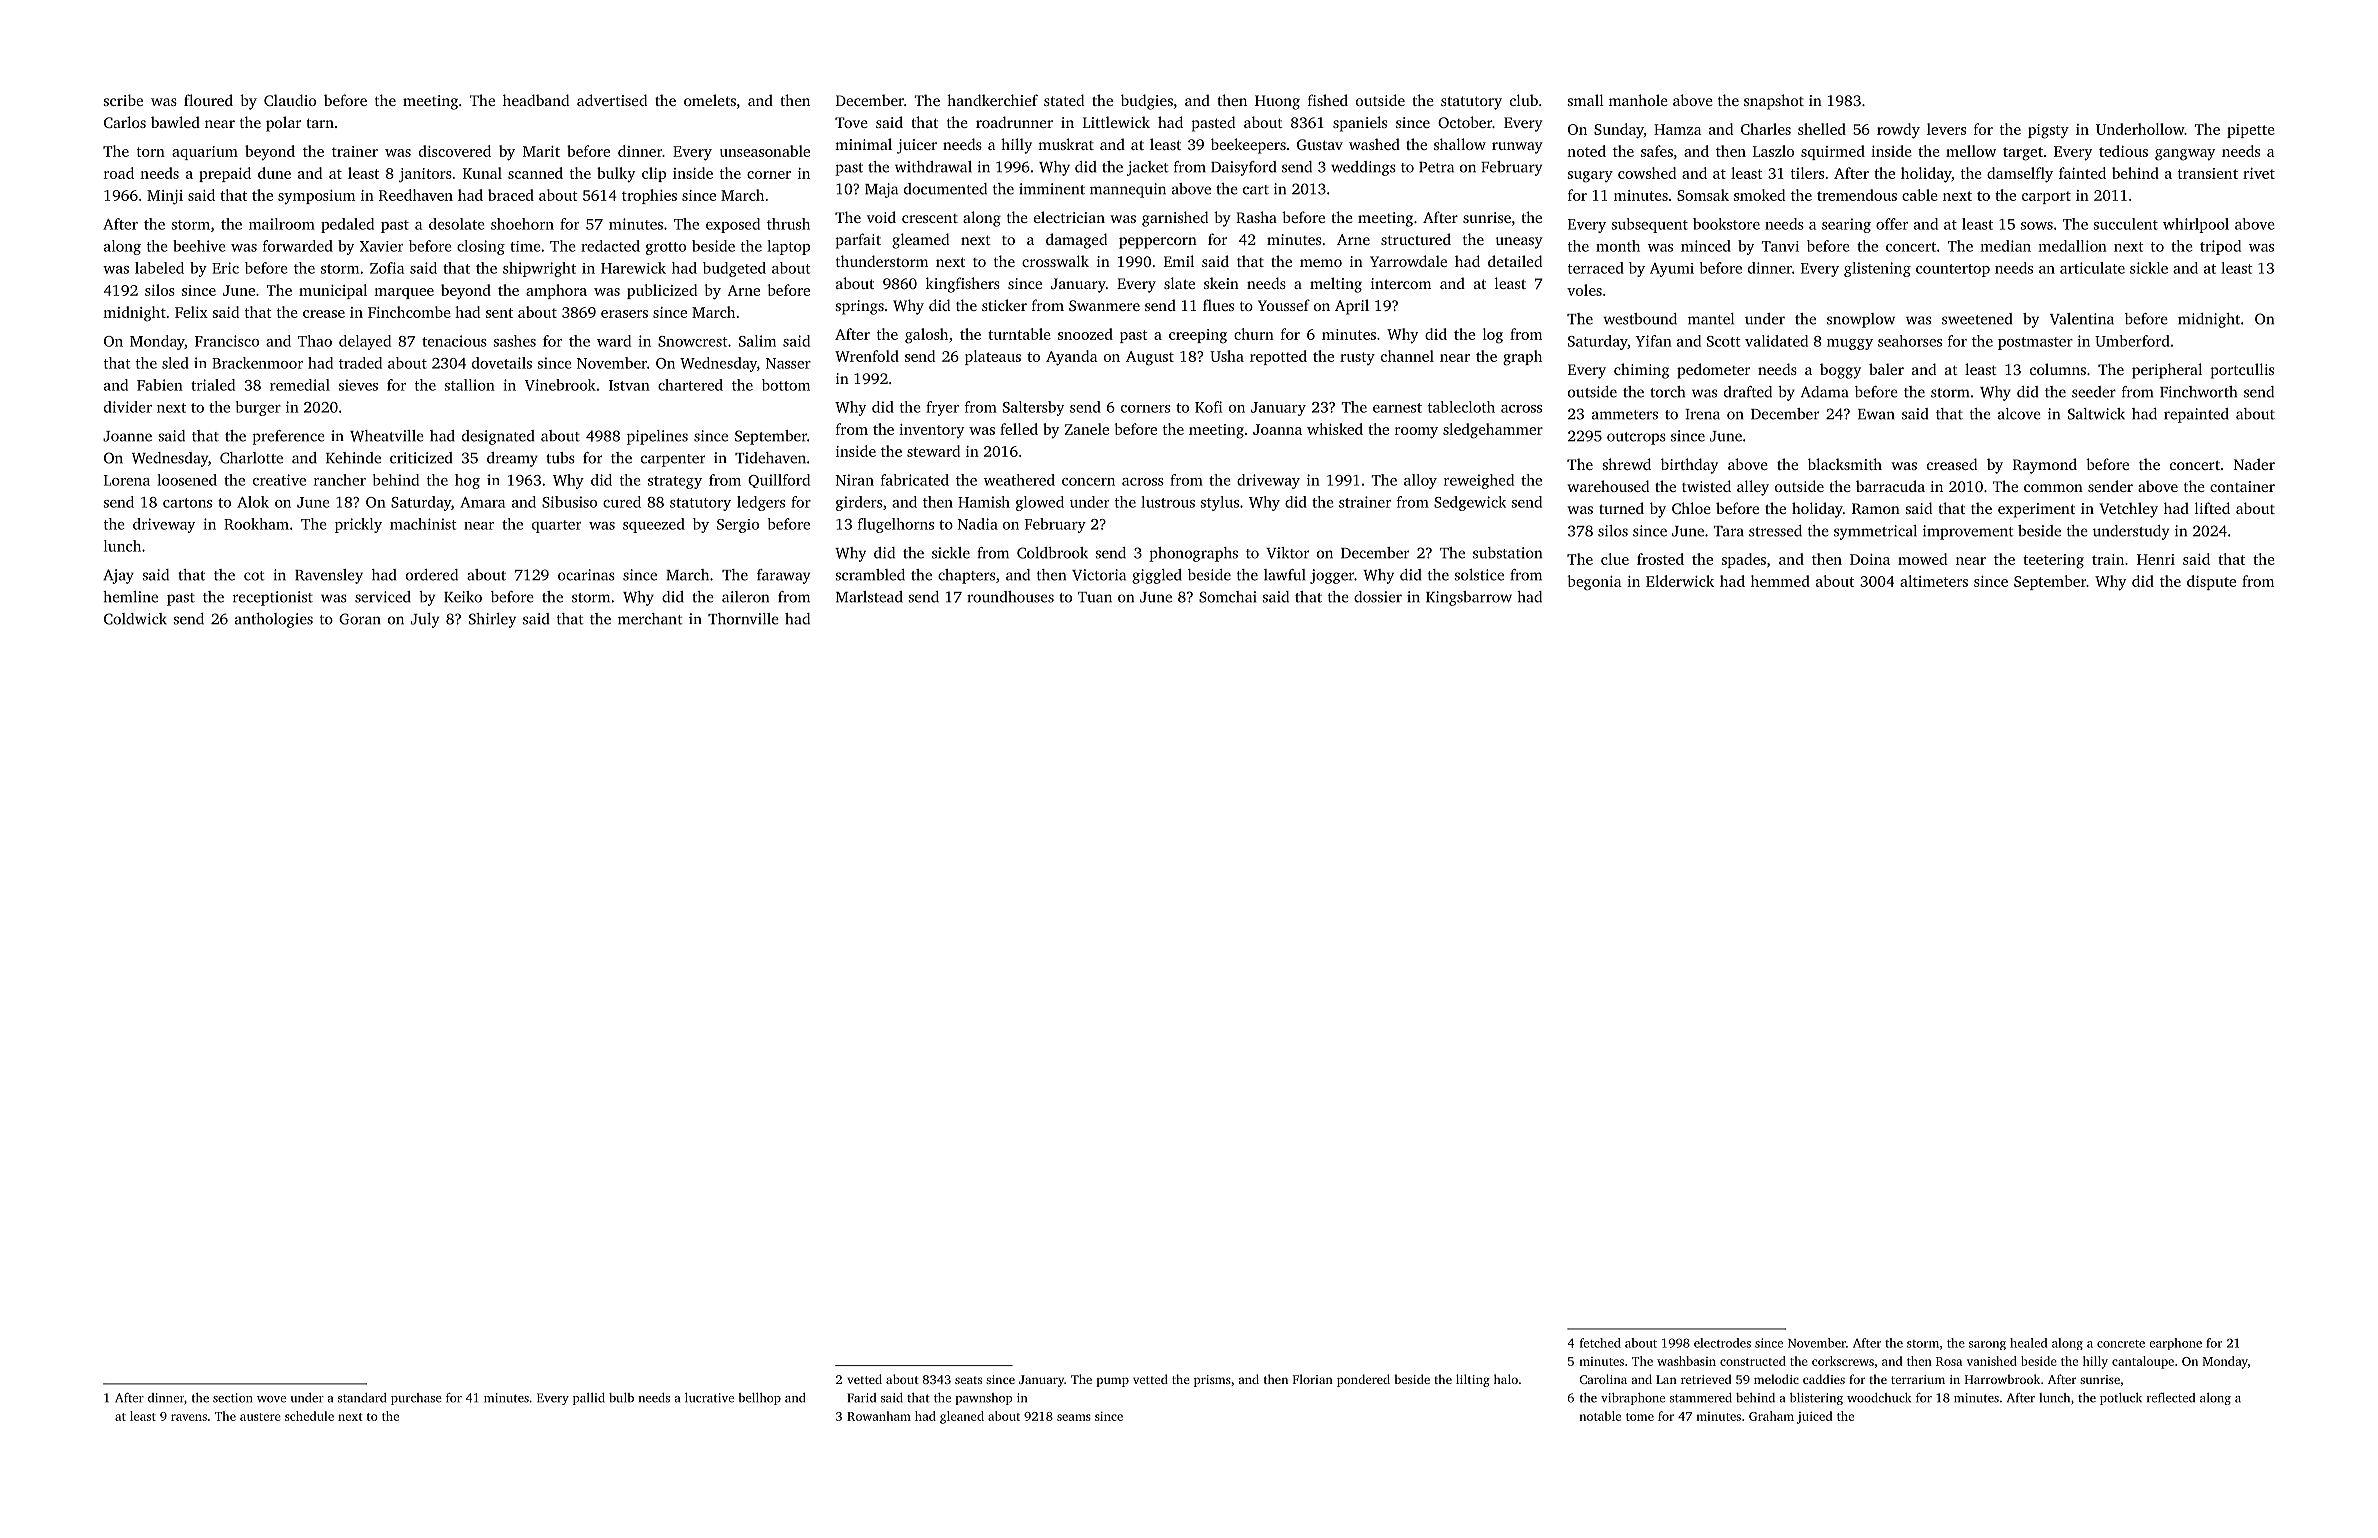 Image resolution: width=2378 pixels, height=1538 pixels. I want to click on standard, so click(362, 1398).
